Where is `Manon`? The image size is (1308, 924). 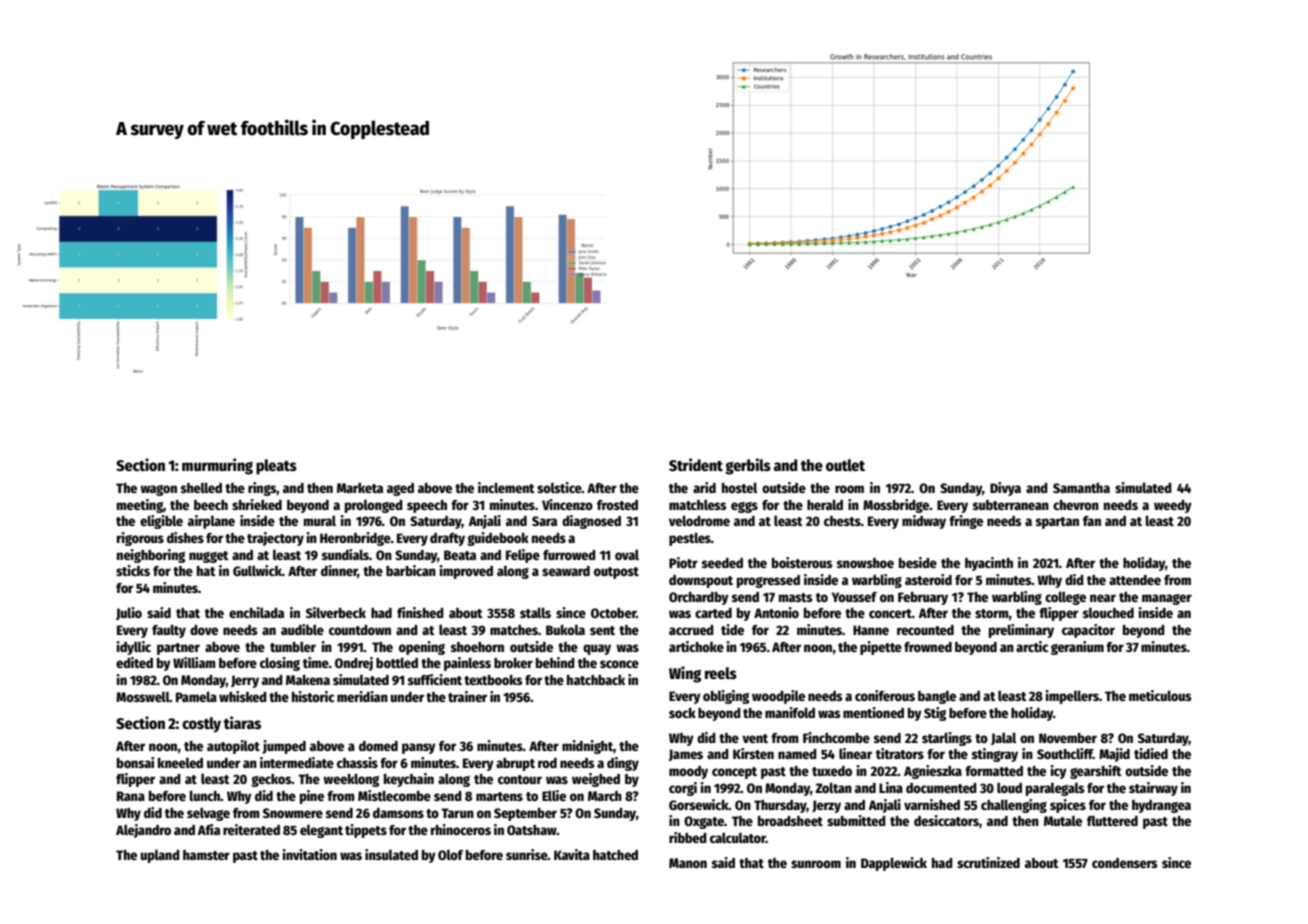 Manon is located at coordinates (688, 863).
